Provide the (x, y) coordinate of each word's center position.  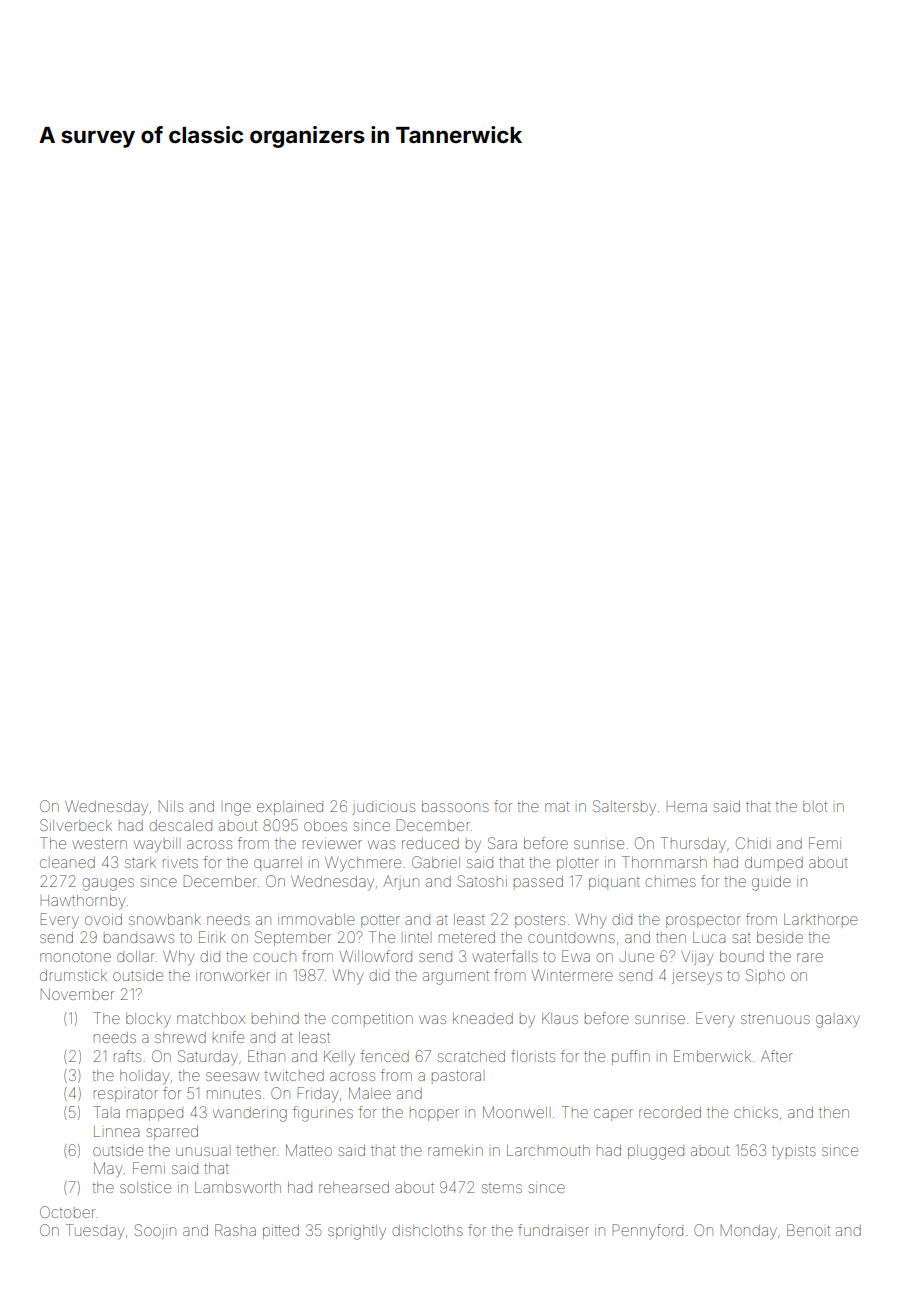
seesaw (232, 1076)
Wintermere (572, 975)
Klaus (560, 1018)
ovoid (103, 919)
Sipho (765, 976)
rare (810, 957)
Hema (687, 806)
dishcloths (428, 1230)
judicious (384, 808)
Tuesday (95, 1232)
